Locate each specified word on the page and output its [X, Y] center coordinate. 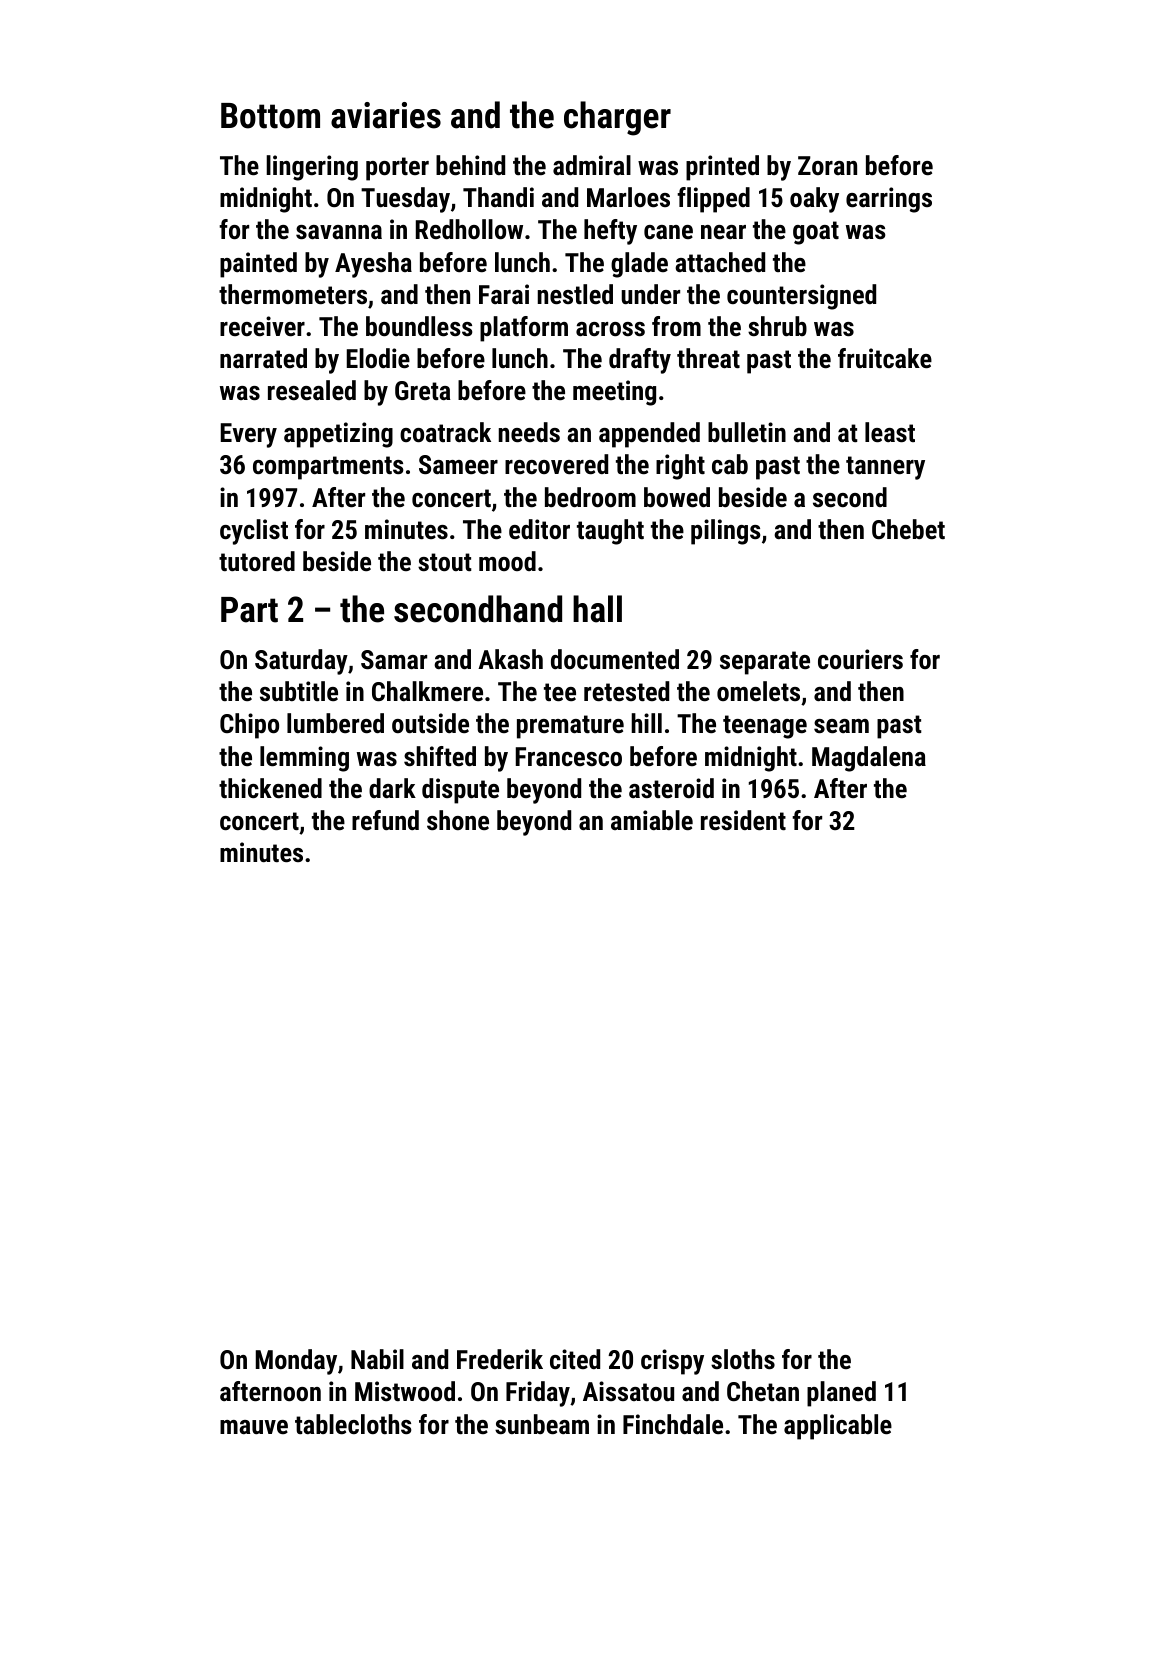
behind [470, 165]
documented [615, 659]
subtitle [299, 691]
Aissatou [628, 1391]
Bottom [270, 116]
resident [743, 820]
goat [816, 233]
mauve [254, 1427]
